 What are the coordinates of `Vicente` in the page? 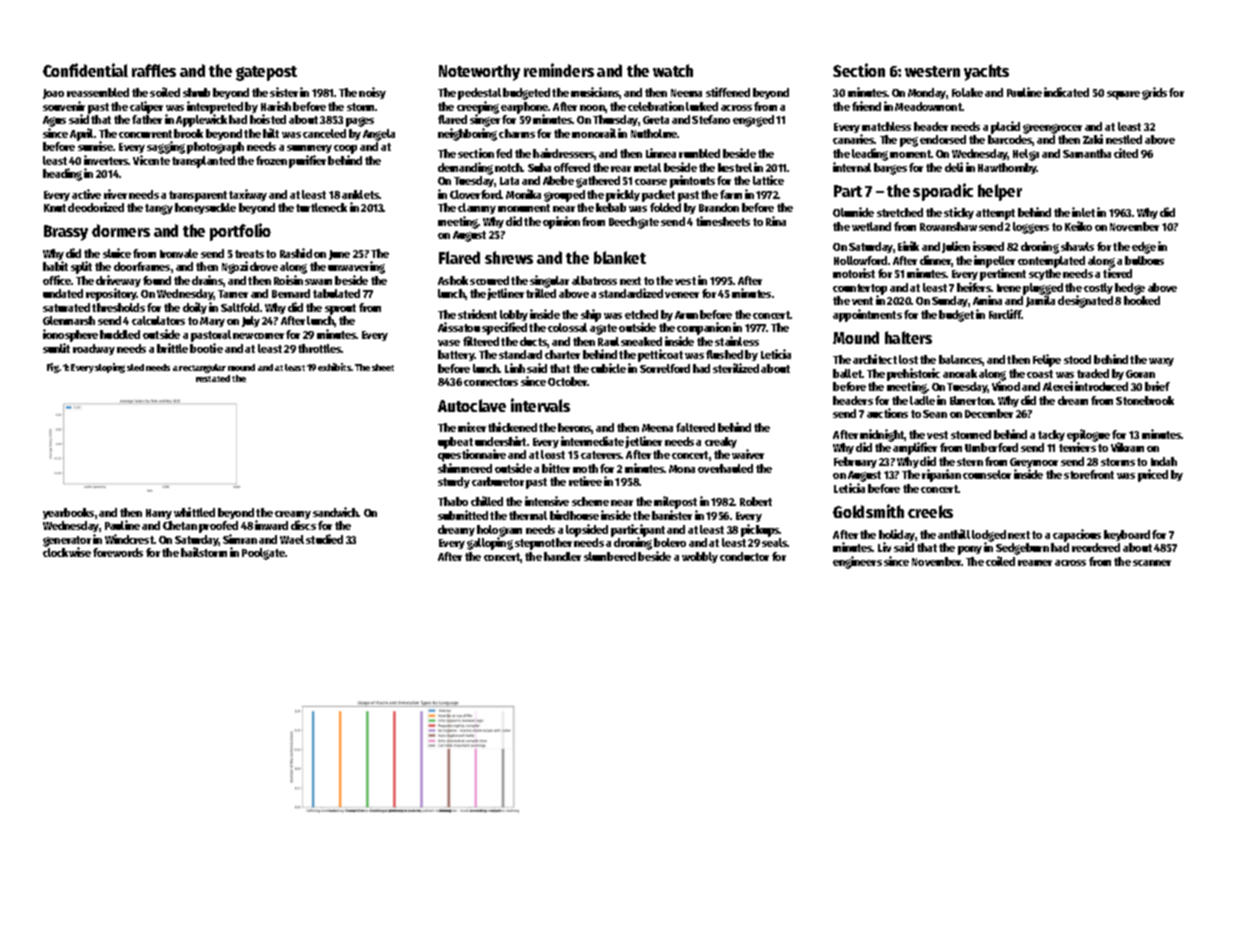 It's located at (151, 160).
